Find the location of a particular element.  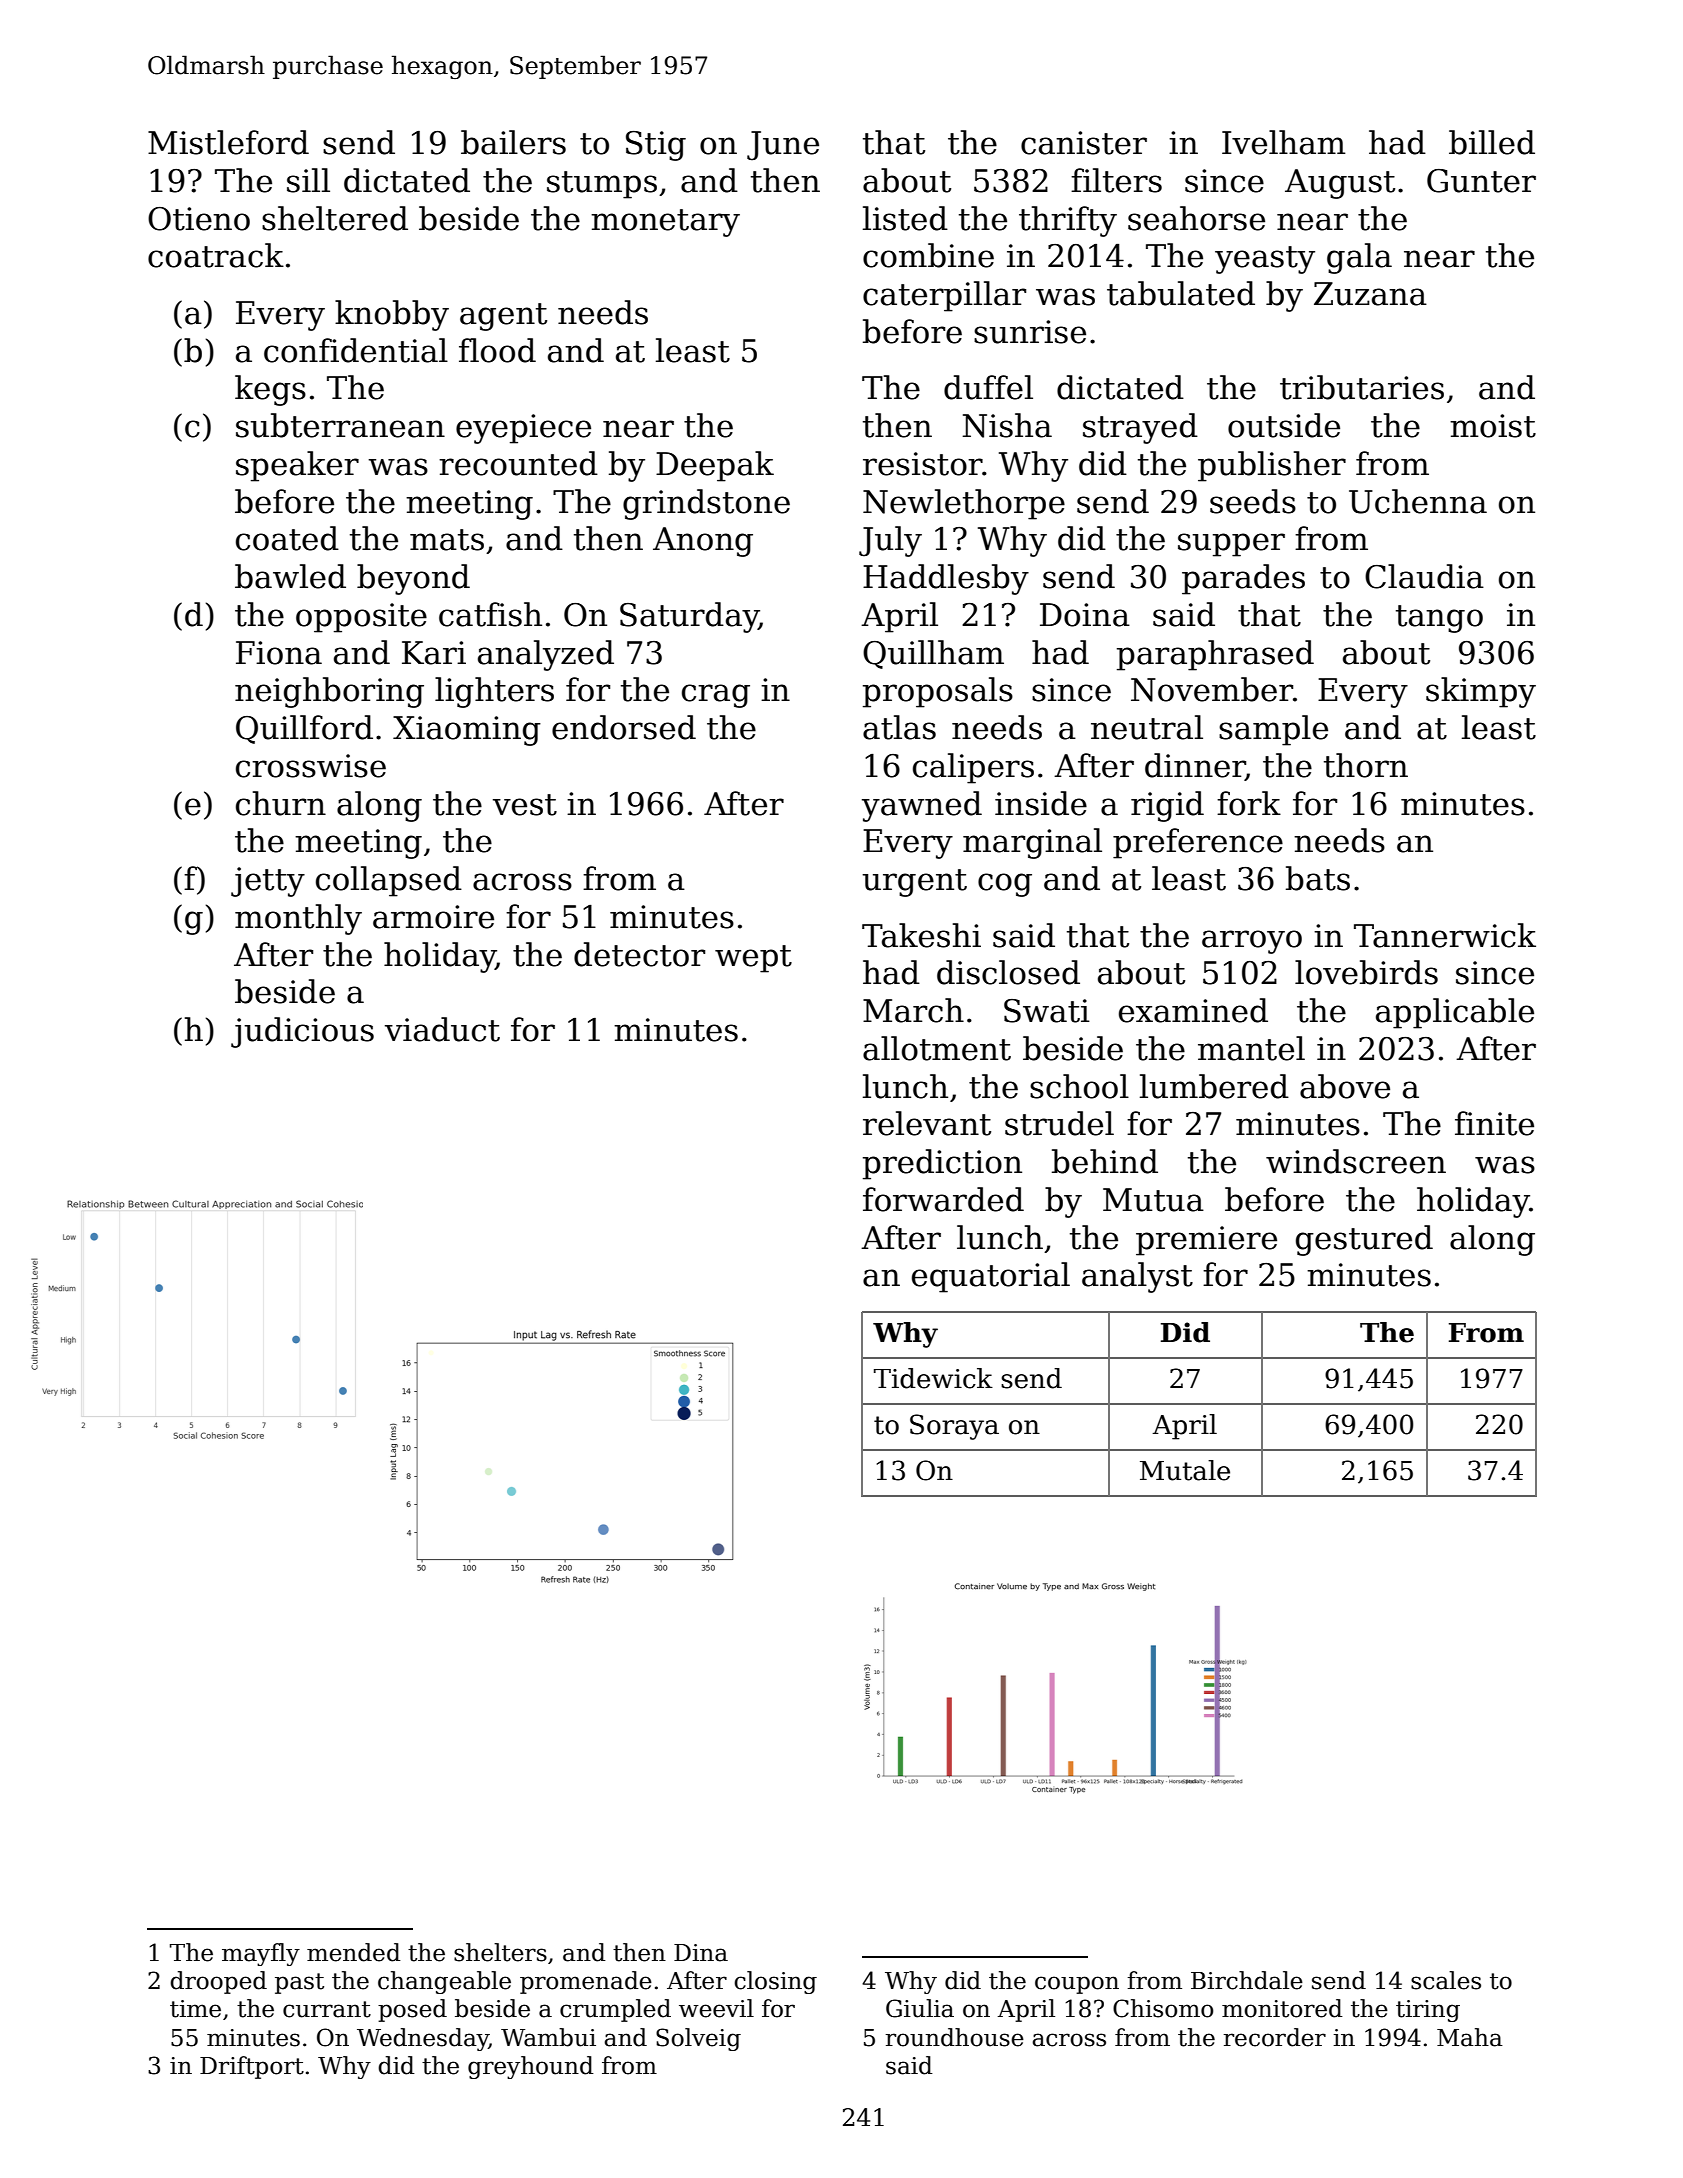

Stig is located at coordinates (656, 146).
